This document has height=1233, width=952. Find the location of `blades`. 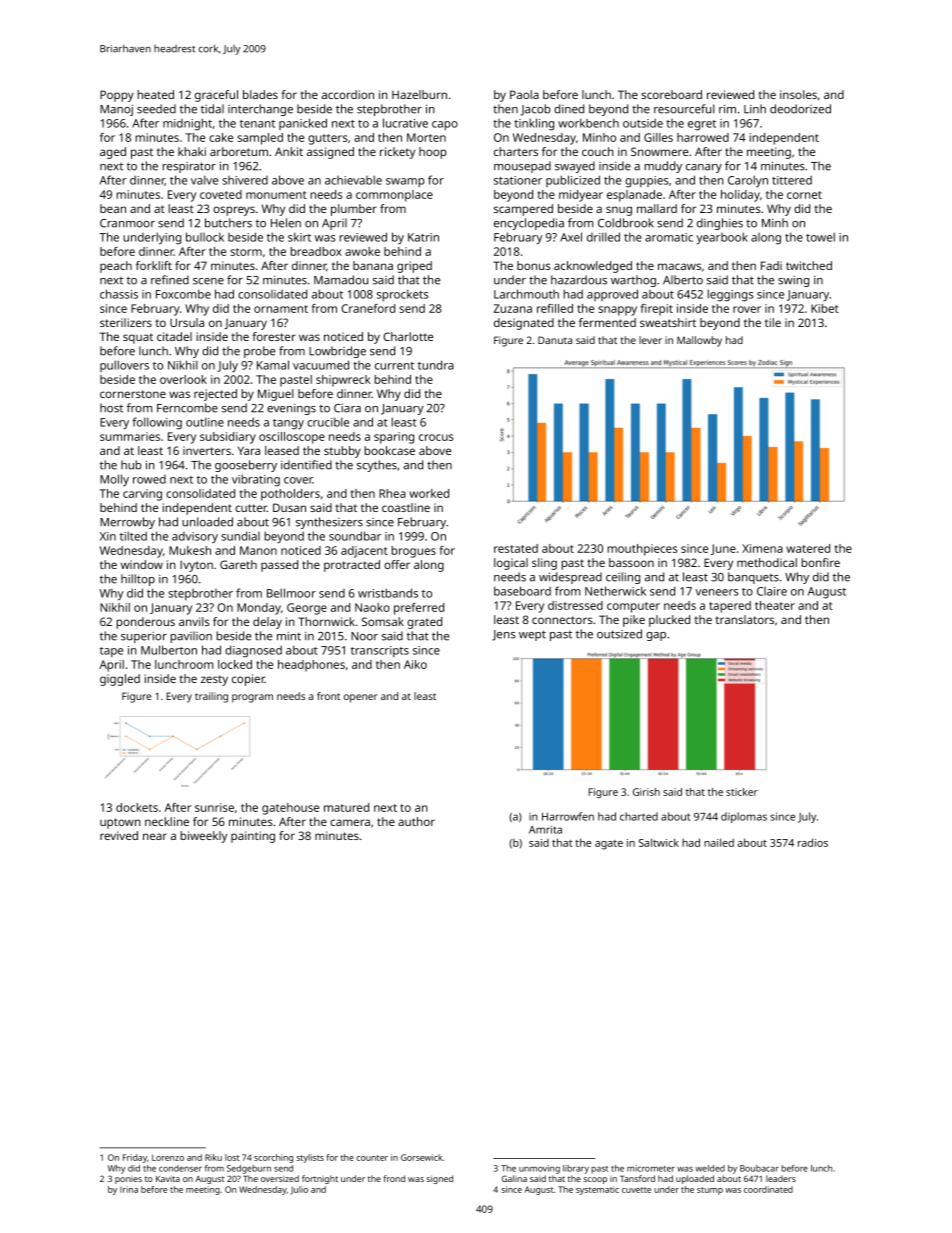

blades is located at coordinates (260, 94).
